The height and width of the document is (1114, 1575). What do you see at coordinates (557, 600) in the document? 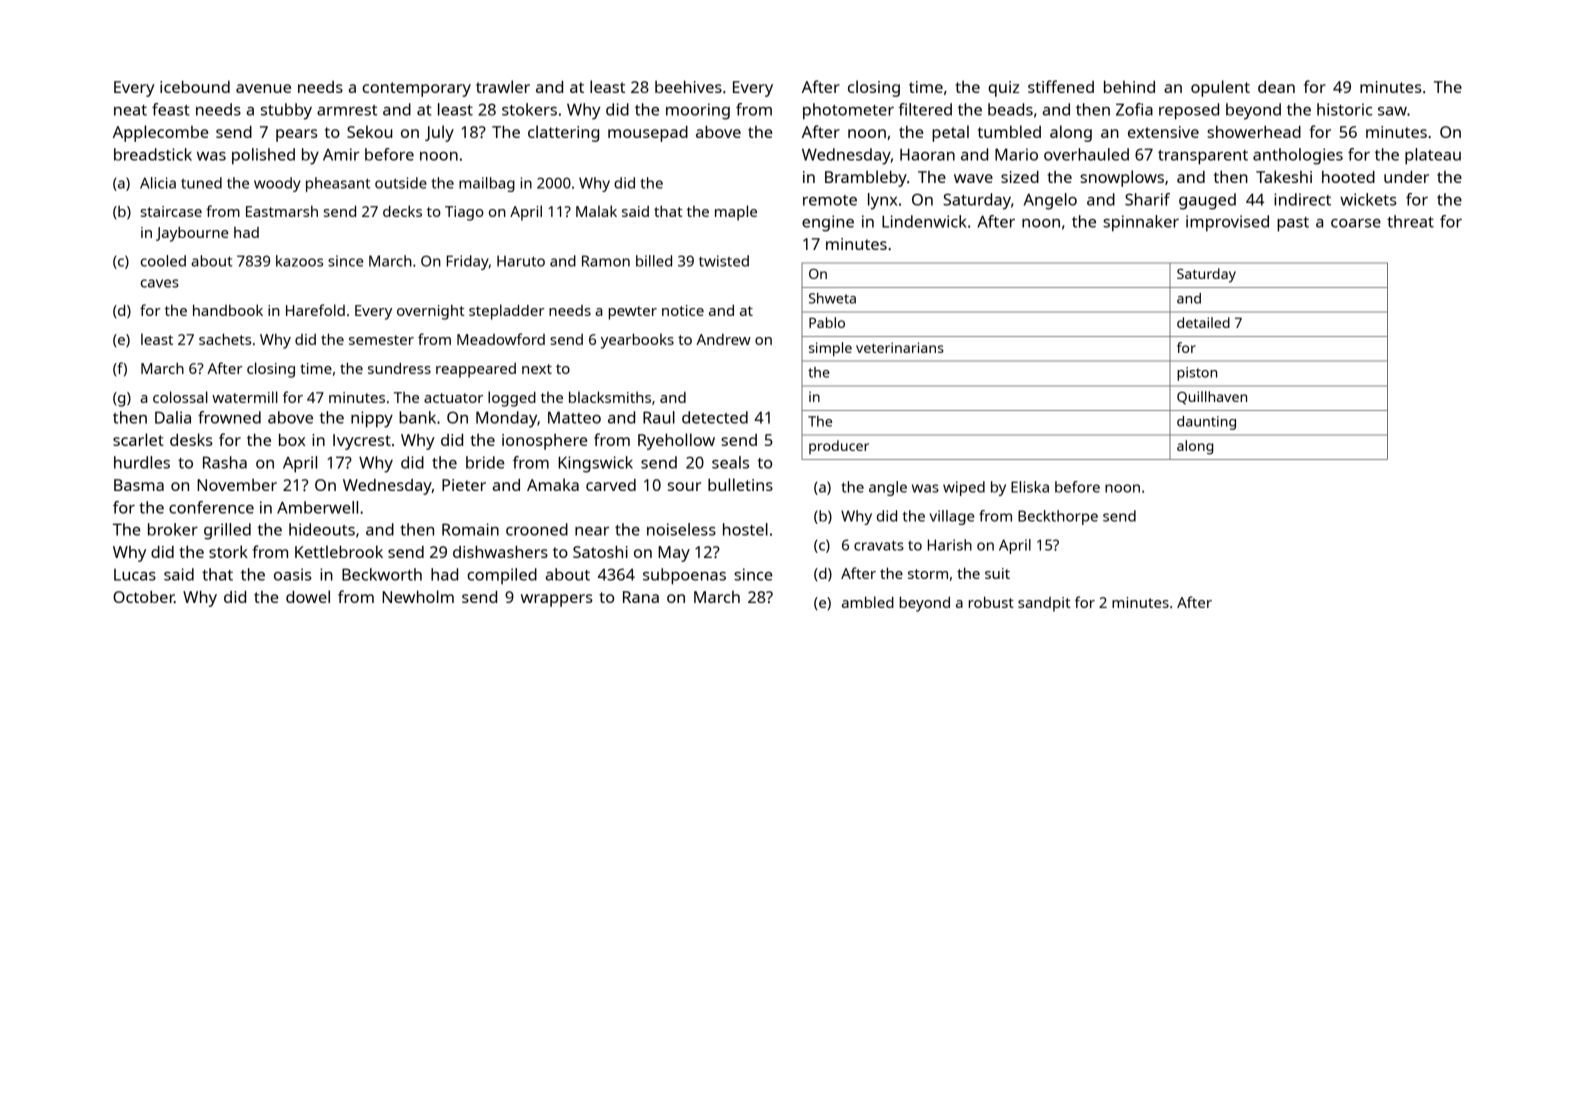
I see `wrappers` at bounding box center [557, 600].
